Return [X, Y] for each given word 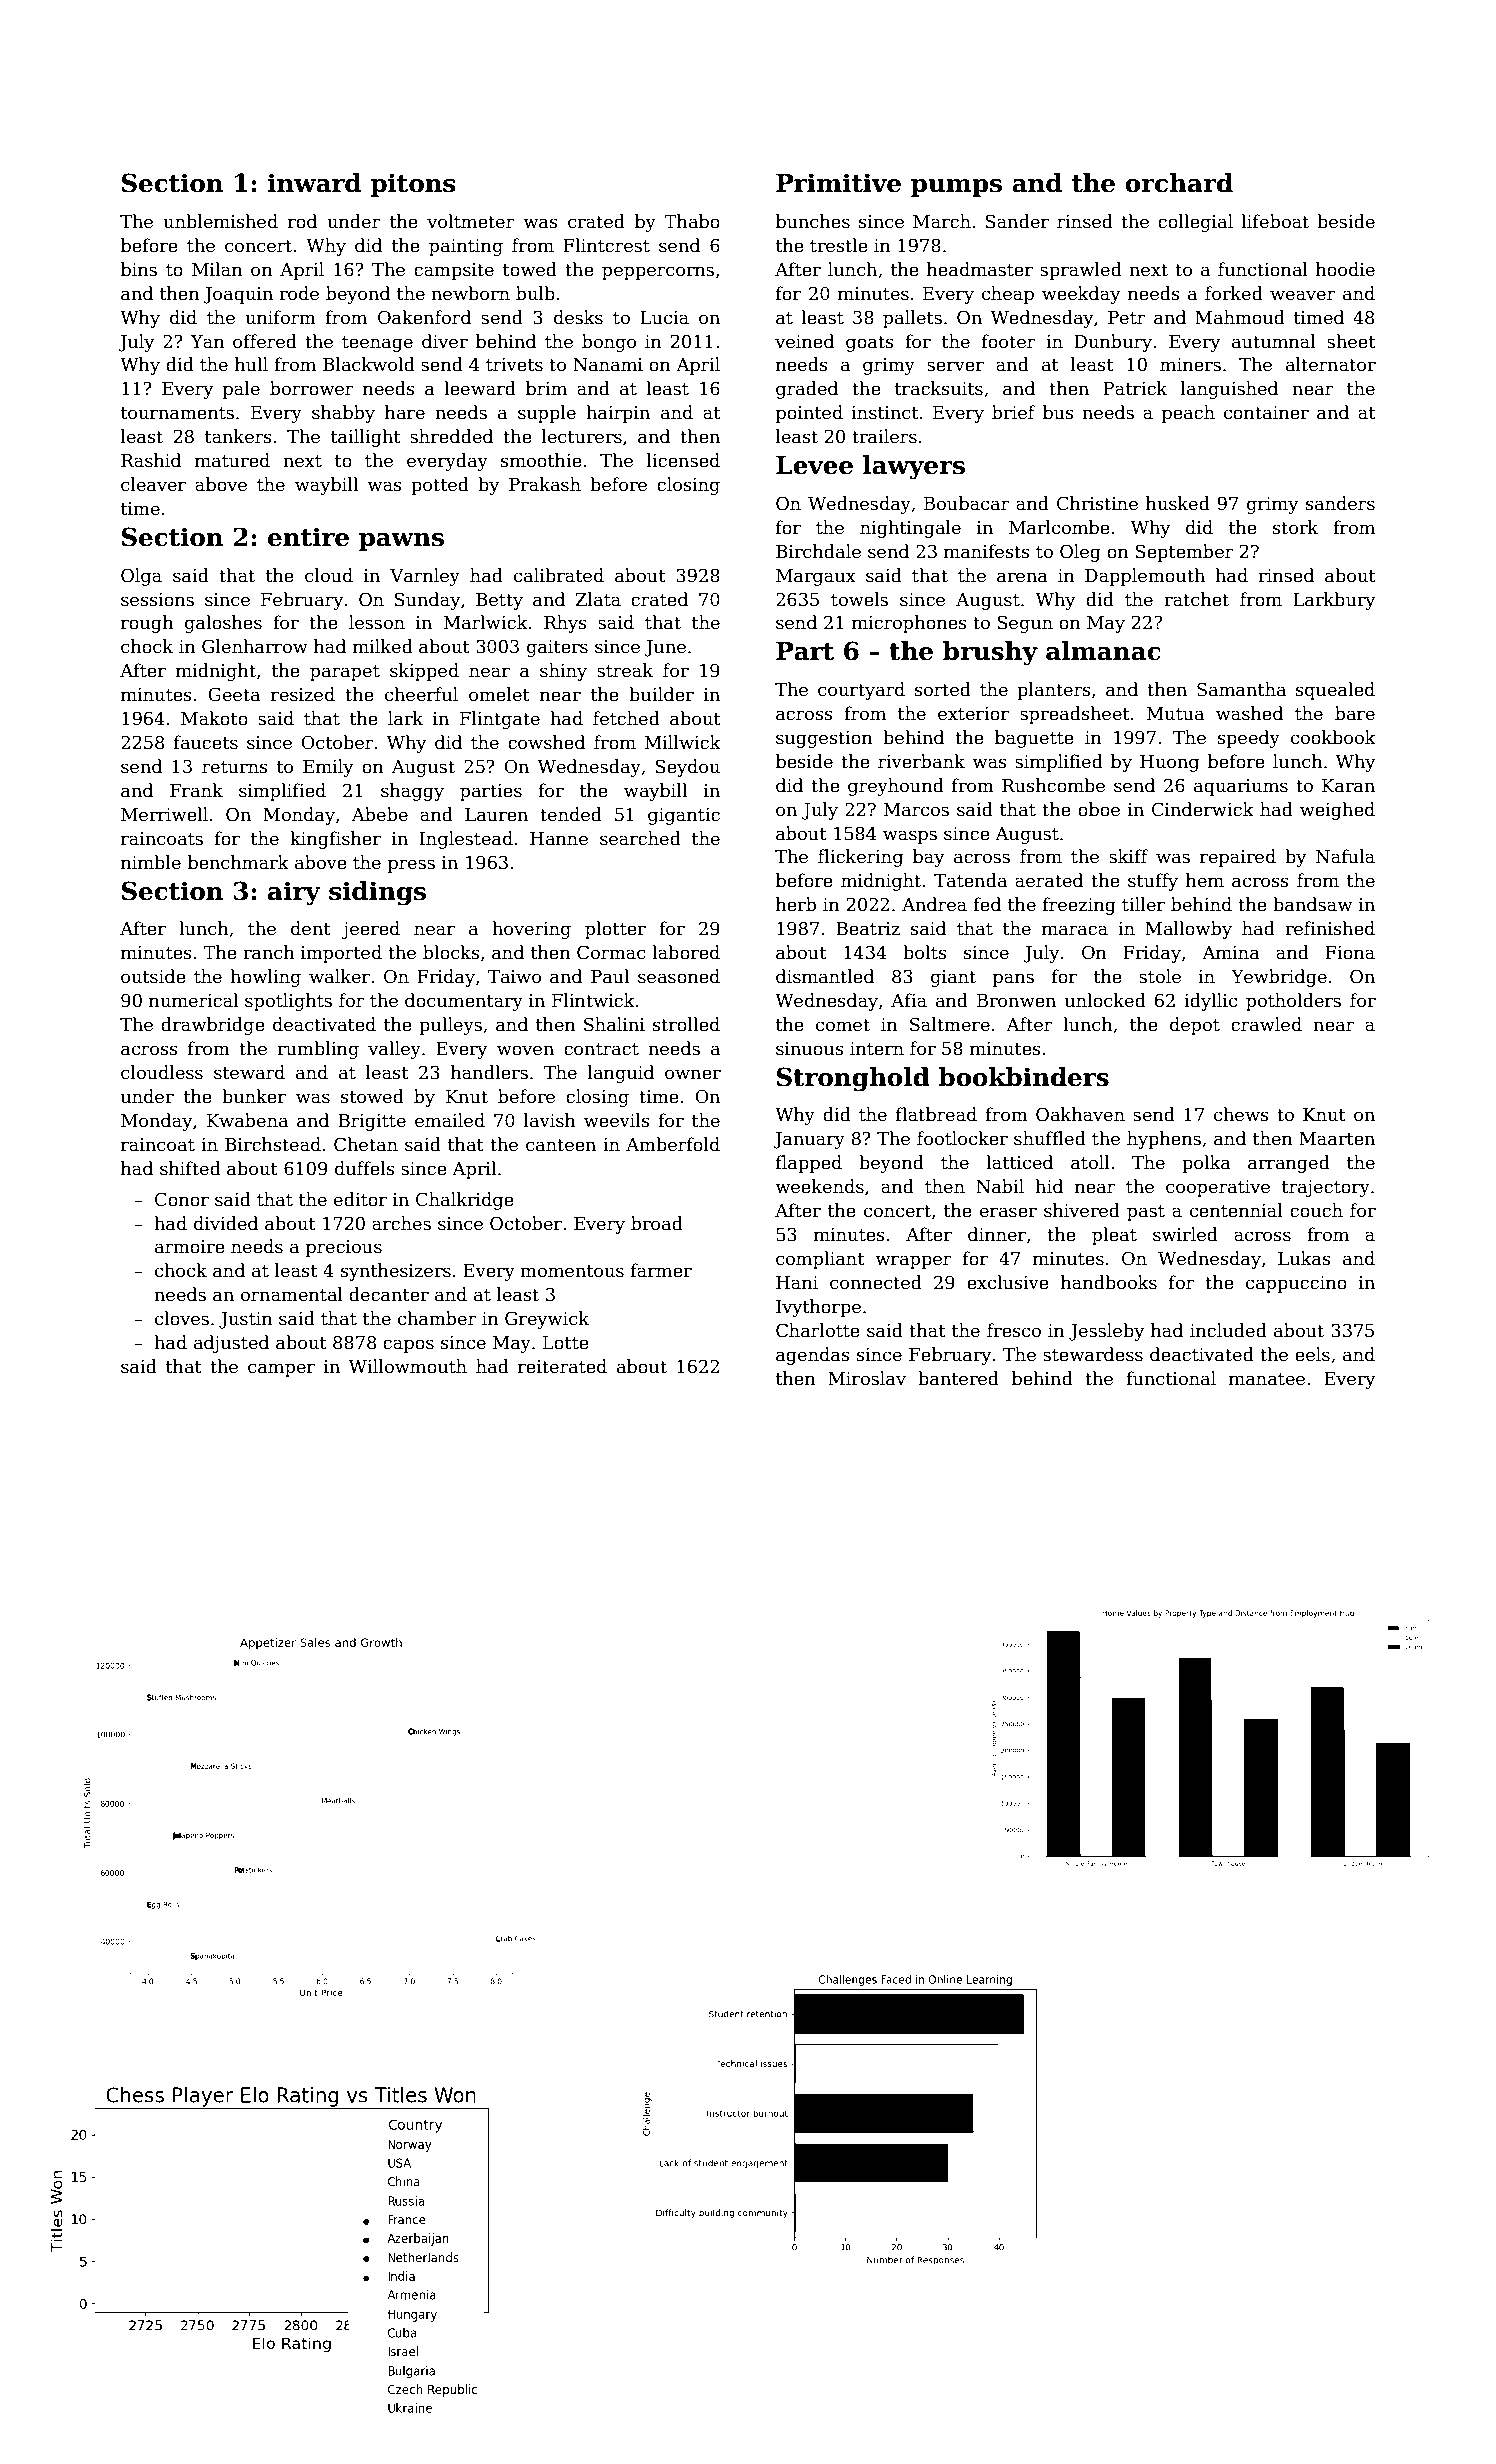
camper [281, 1370]
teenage [377, 344]
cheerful [421, 694]
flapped [809, 1164]
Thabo [692, 221]
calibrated [559, 575]
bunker [254, 1096]
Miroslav [867, 1378]
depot [1195, 1026]
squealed [1335, 691]
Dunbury [1113, 343]
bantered [958, 1378]
